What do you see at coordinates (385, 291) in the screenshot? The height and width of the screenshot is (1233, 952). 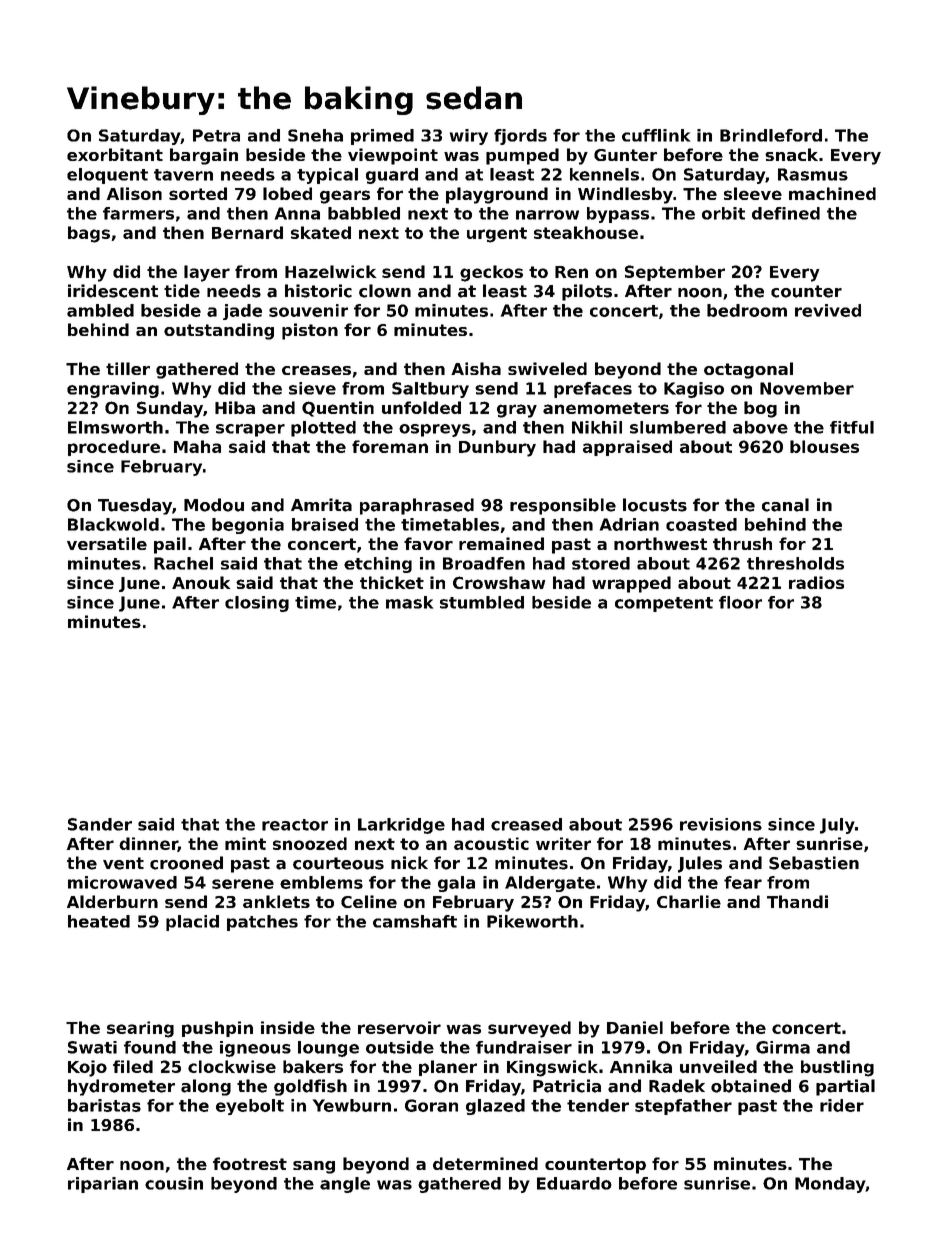 I see `clown` at bounding box center [385, 291].
